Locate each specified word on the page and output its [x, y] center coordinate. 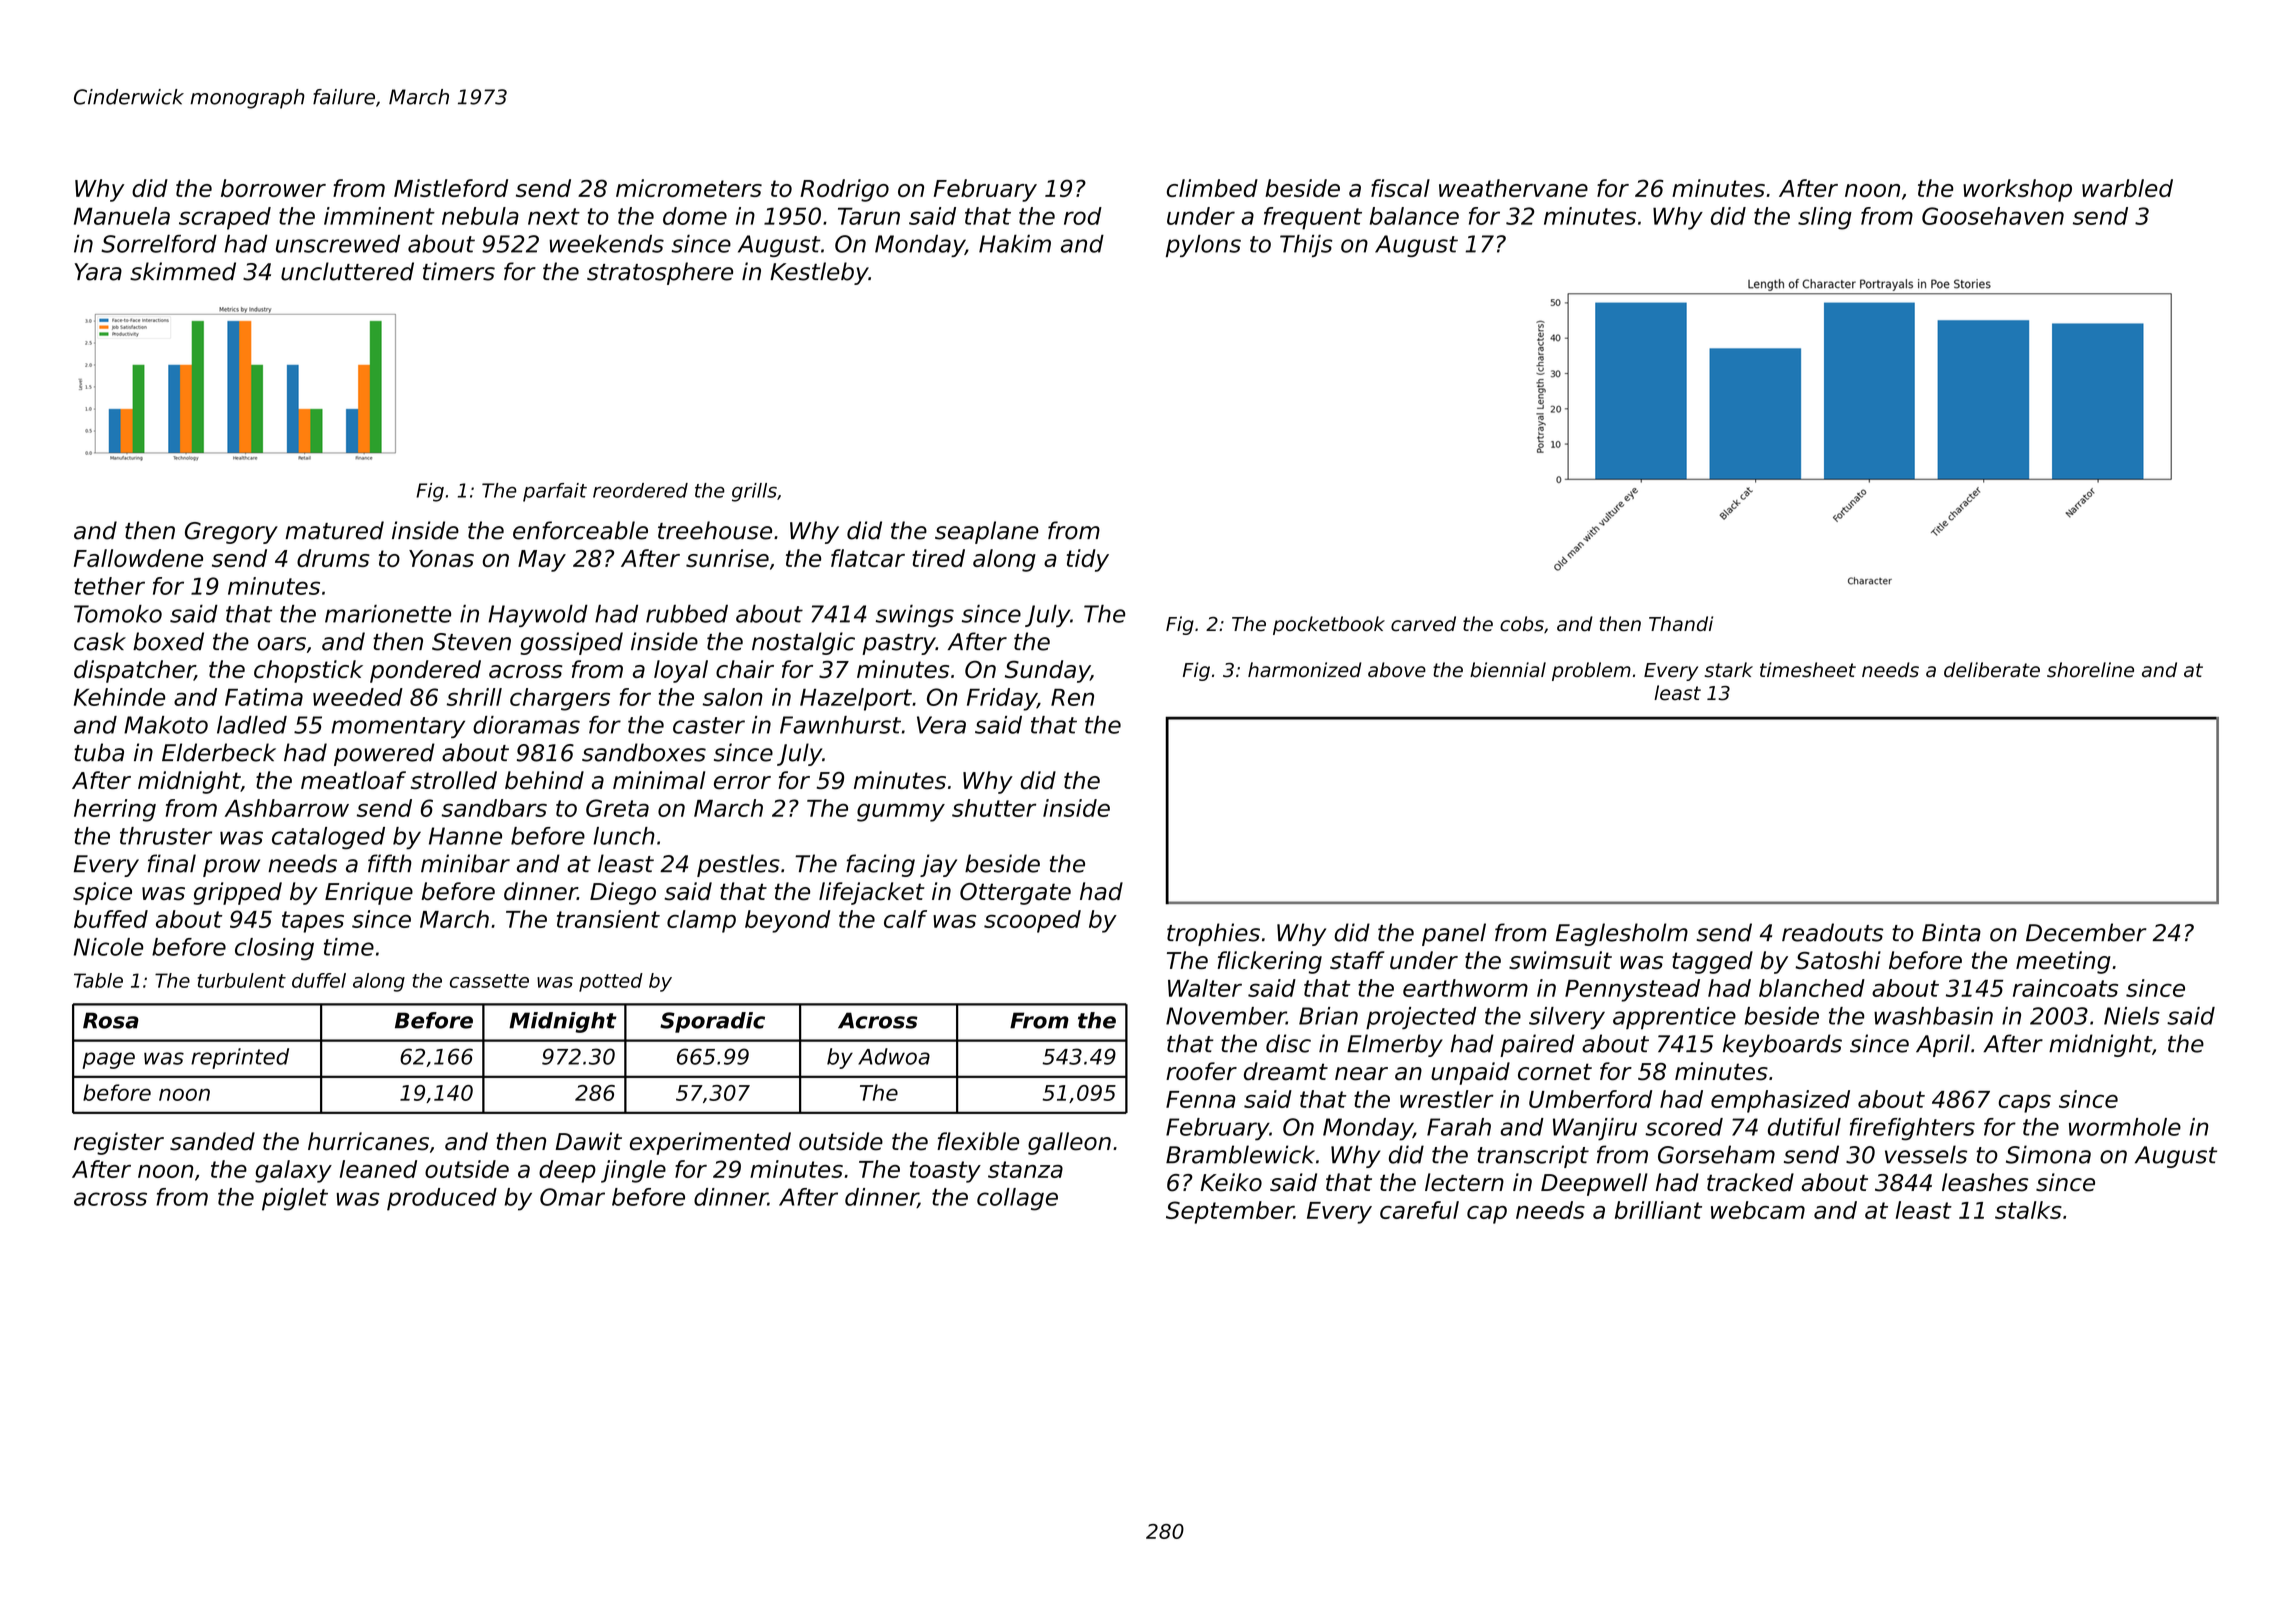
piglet [295, 1199]
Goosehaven [1993, 216]
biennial [1508, 670]
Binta [1951, 932]
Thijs [1306, 245]
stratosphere [660, 273]
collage [1017, 1199]
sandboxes [644, 752]
